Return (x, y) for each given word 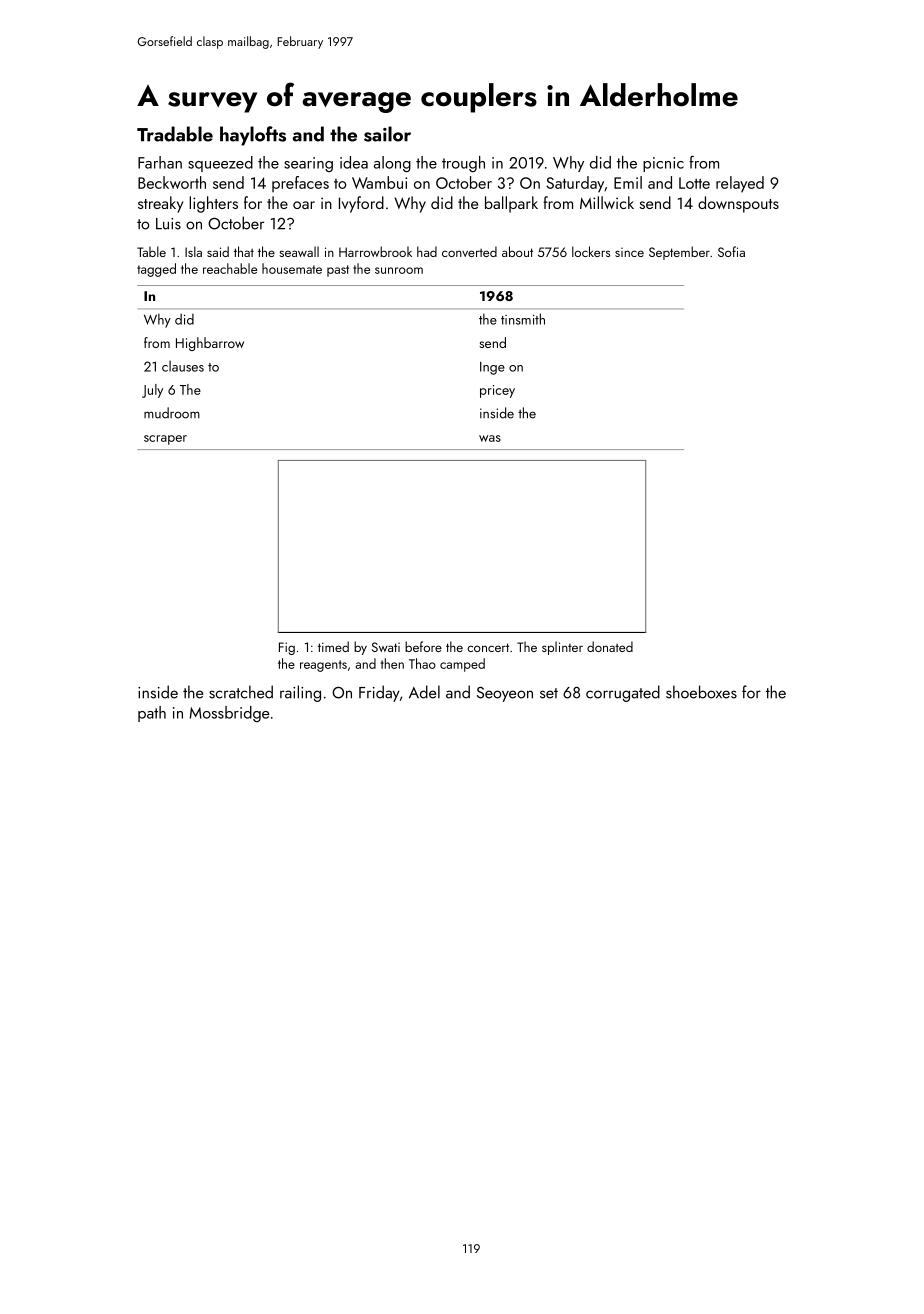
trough (463, 164)
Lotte (694, 183)
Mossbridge (230, 714)
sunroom (399, 270)
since (629, 252)
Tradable (175, 134)
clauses (183, 366)
